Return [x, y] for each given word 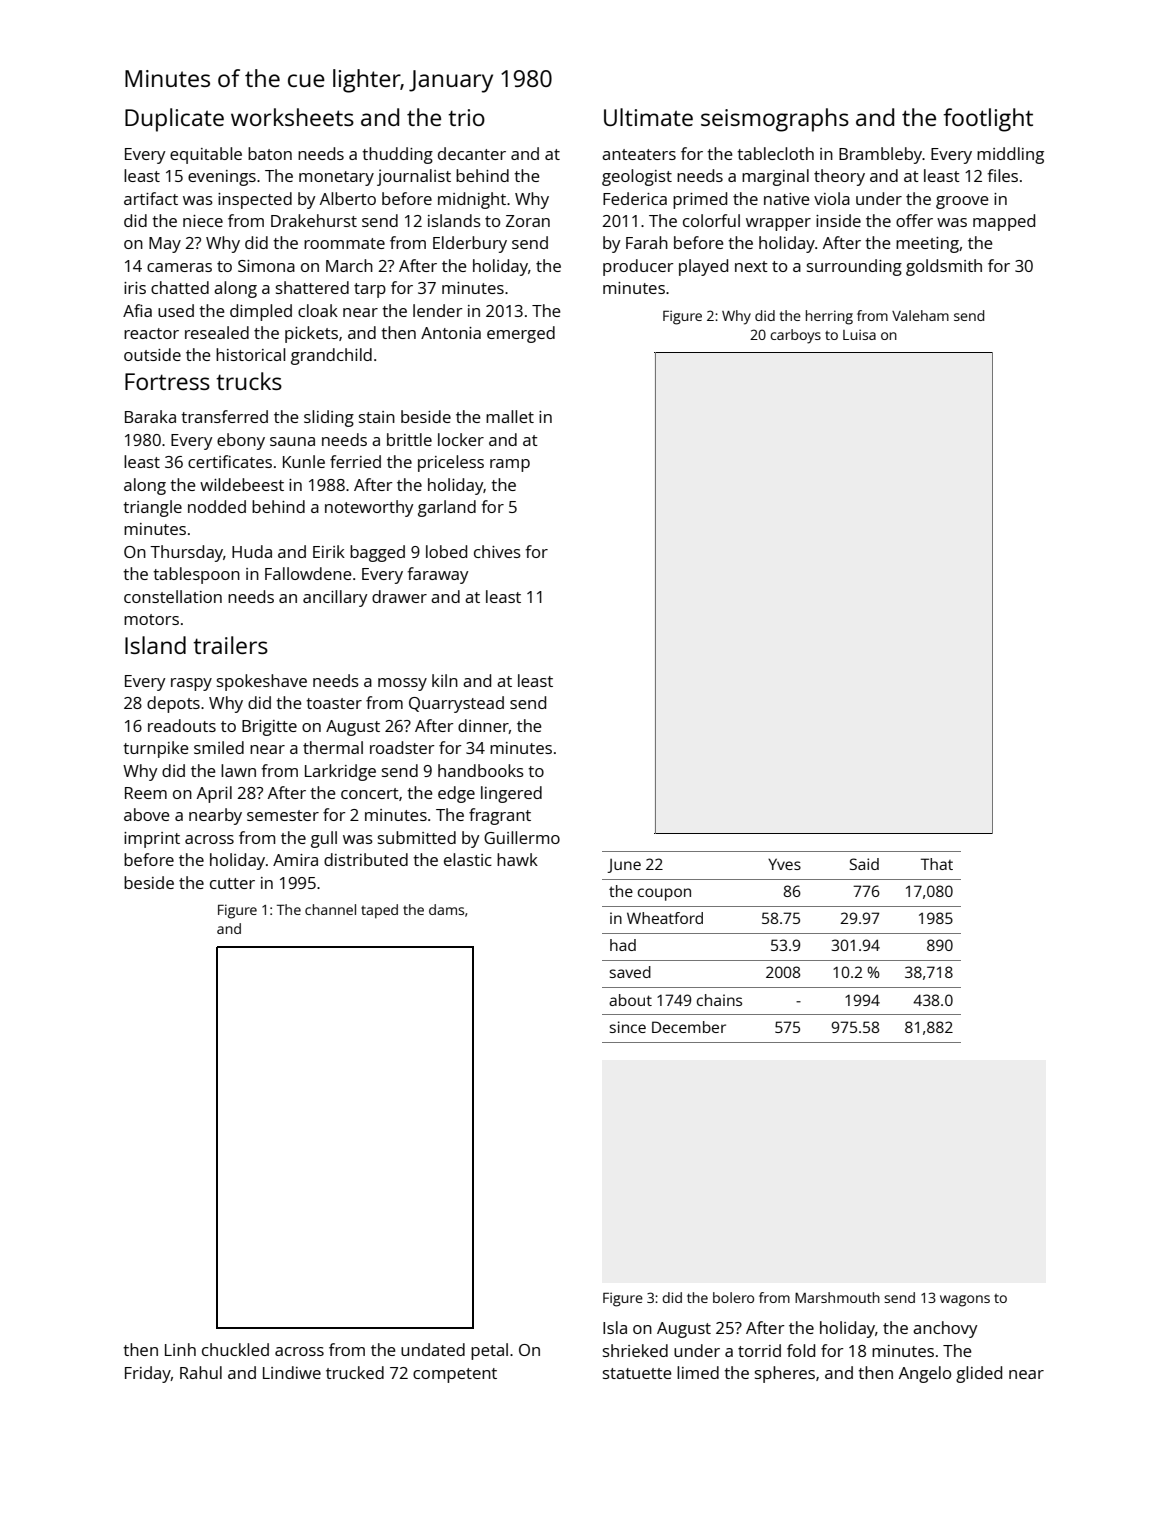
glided [979, 1374]
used [176, 310]
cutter [232, 883]
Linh [180, 1349]
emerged [521, 334]
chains [719, 1000]
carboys [795, 336]
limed [698, 1372]
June [624, 866]
